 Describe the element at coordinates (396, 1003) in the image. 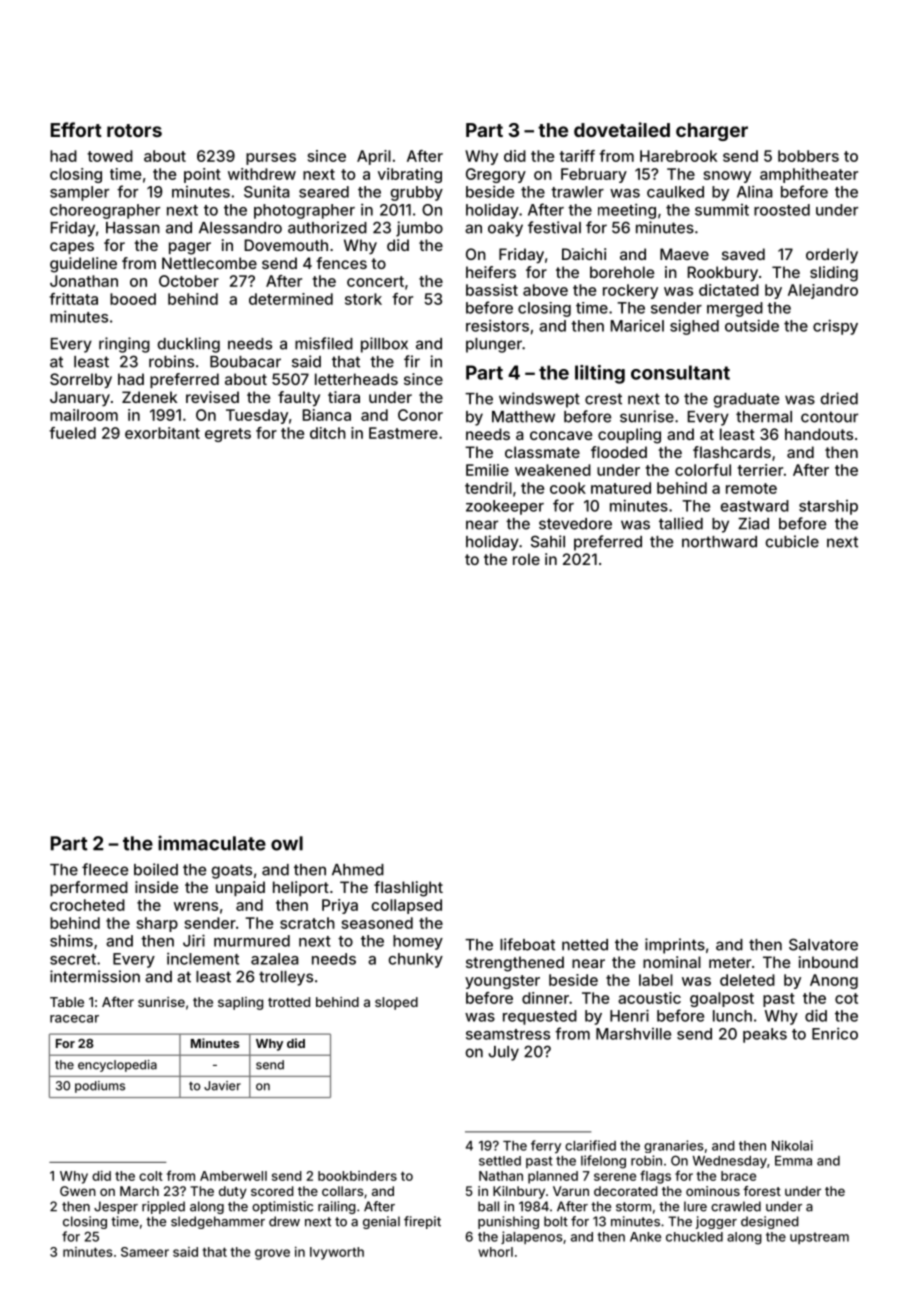

I see `sloped` at that location.
